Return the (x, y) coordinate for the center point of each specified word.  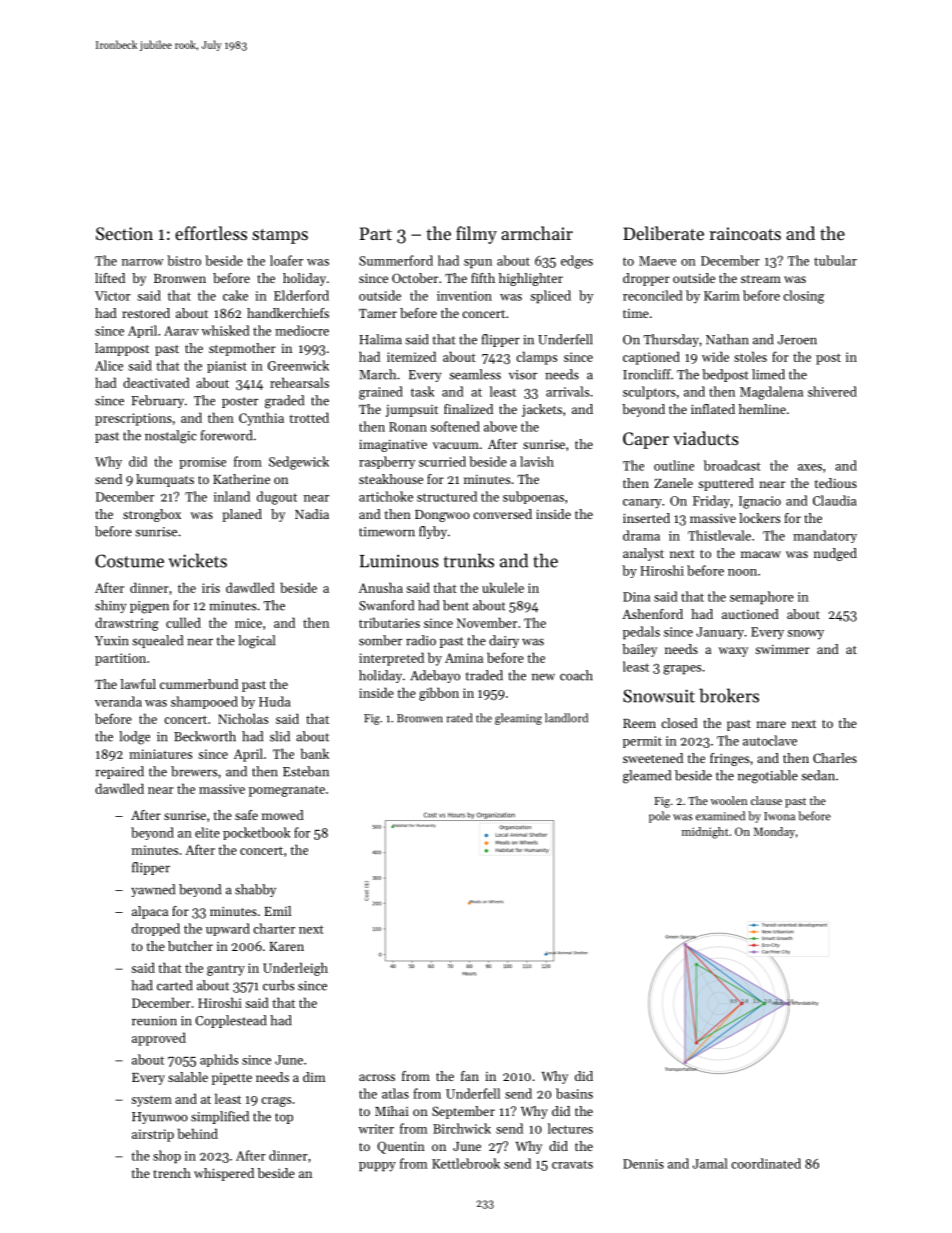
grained (381, 393)
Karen (286, 946)
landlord (566, 718)
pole (659, 817)
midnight (705, 833)
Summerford (396, 260)
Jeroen (797, 340)
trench (172, 1173)
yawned (153, 890)
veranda (118, 701)
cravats (572, 1165)
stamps (280, 236)
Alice (109, 365)
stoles (750, 356)
